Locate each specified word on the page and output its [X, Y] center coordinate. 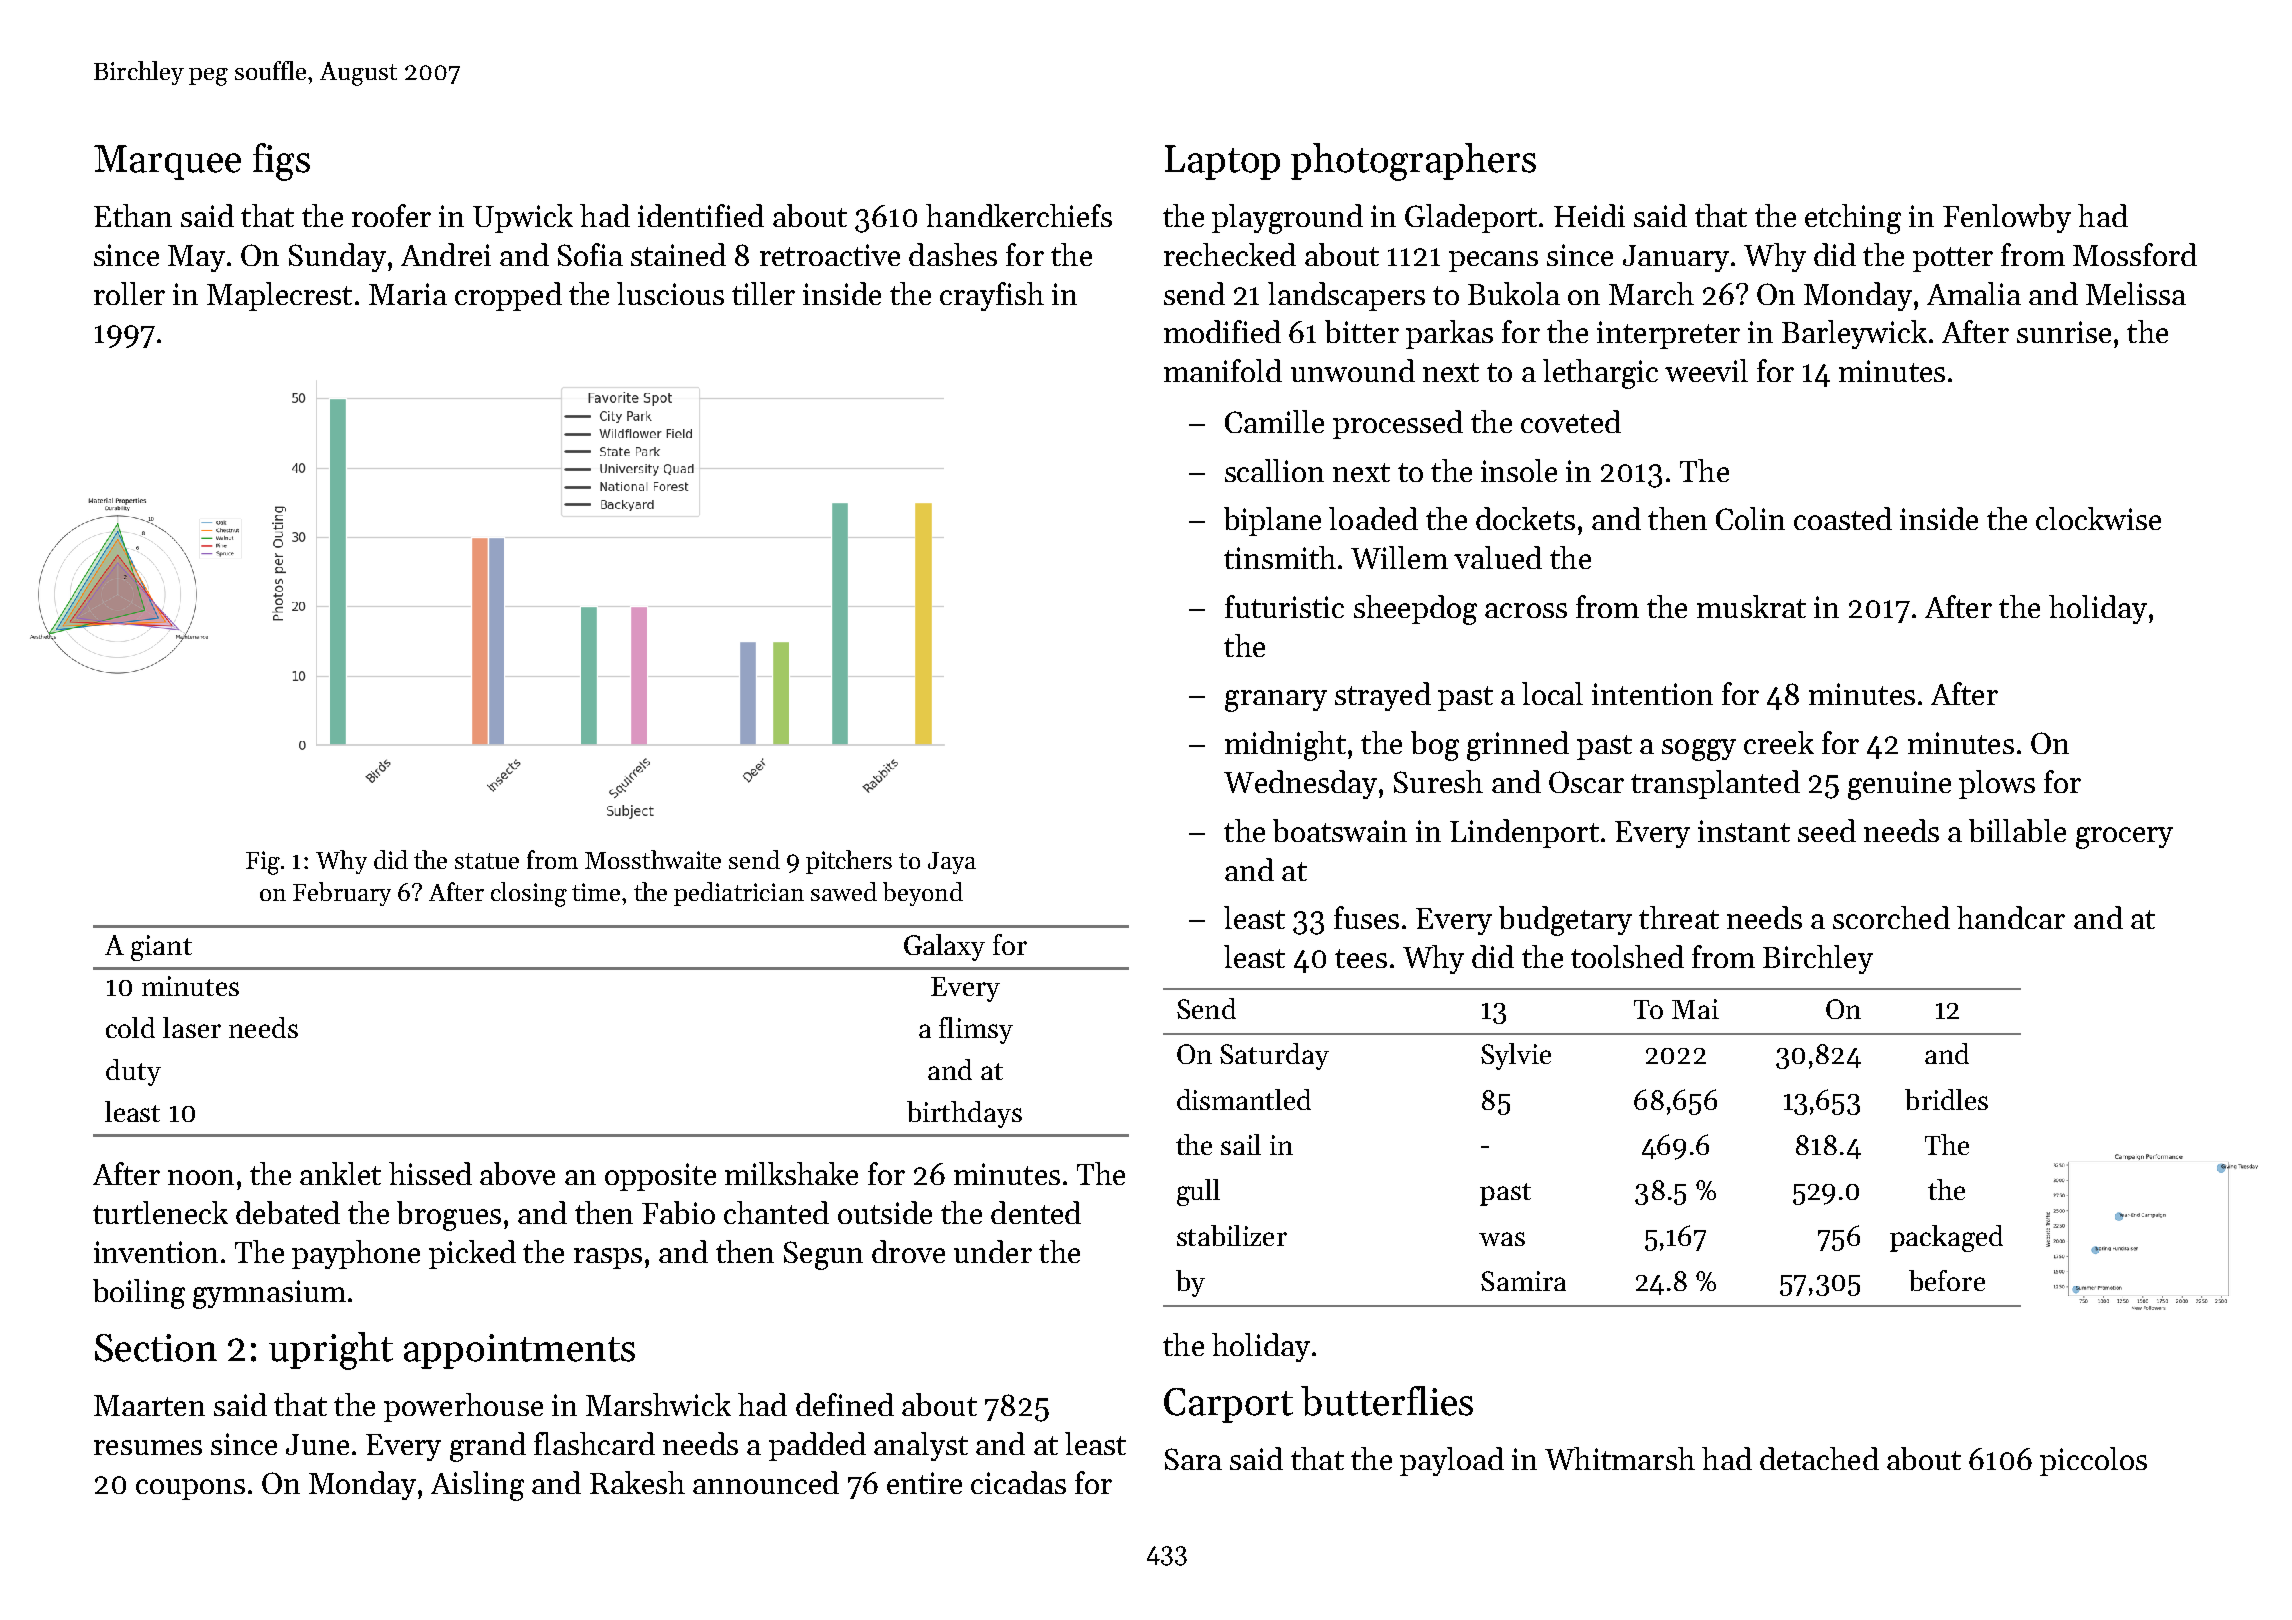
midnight [1285, 746]
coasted [1843, 518]
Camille [1274, 421]
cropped [508, 296]
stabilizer [1232, 1235]
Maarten [149, 1405]
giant [161, 948]
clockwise [2098, 518]
